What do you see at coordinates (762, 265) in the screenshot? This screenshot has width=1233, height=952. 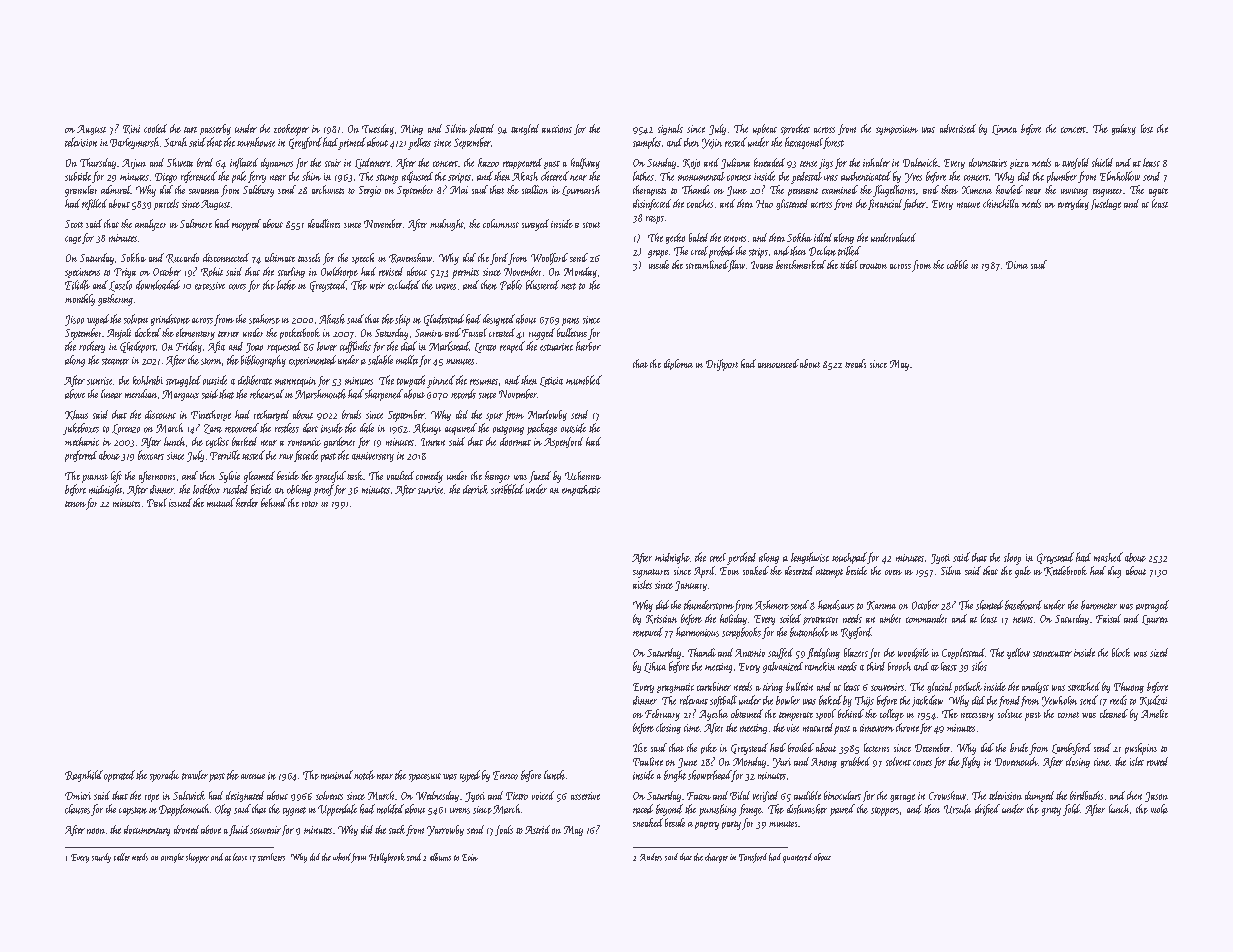 I see `Ivana` at bounding box center [762, 265].
